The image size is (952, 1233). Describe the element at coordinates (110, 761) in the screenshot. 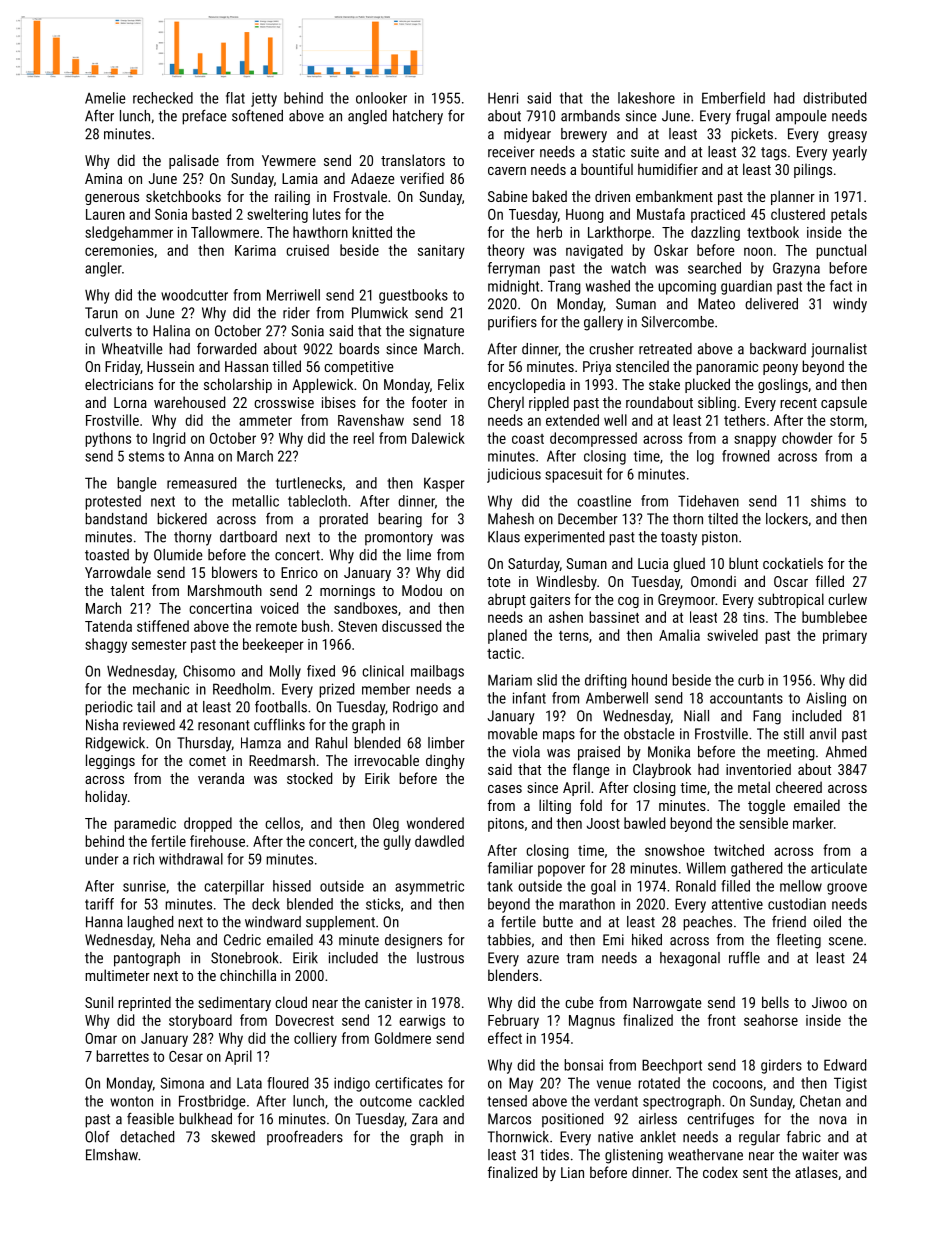

I see `leggings` at that location.
